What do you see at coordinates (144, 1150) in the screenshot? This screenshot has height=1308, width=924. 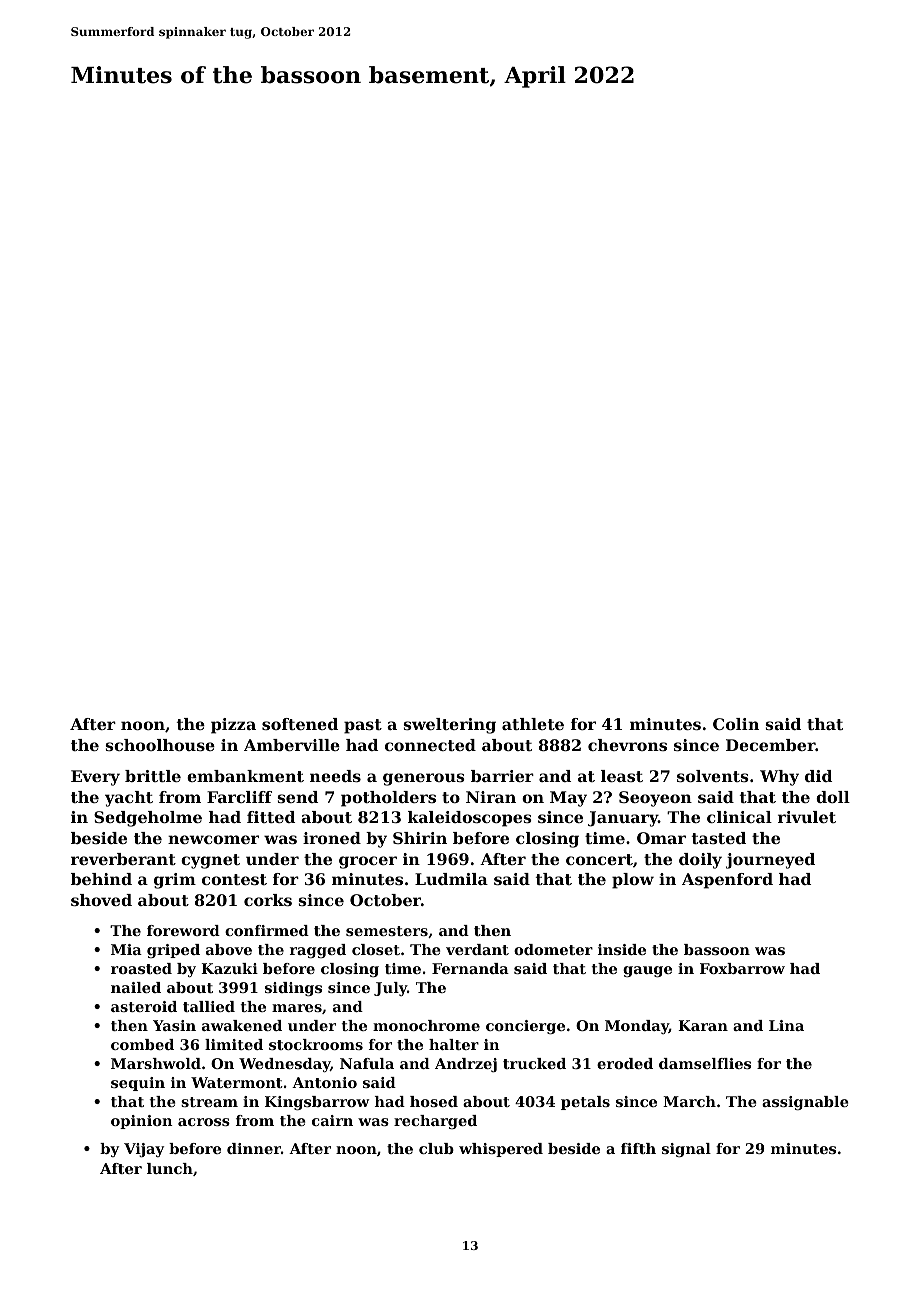 I see `Vijay` at bounding box center [144, 1150].
